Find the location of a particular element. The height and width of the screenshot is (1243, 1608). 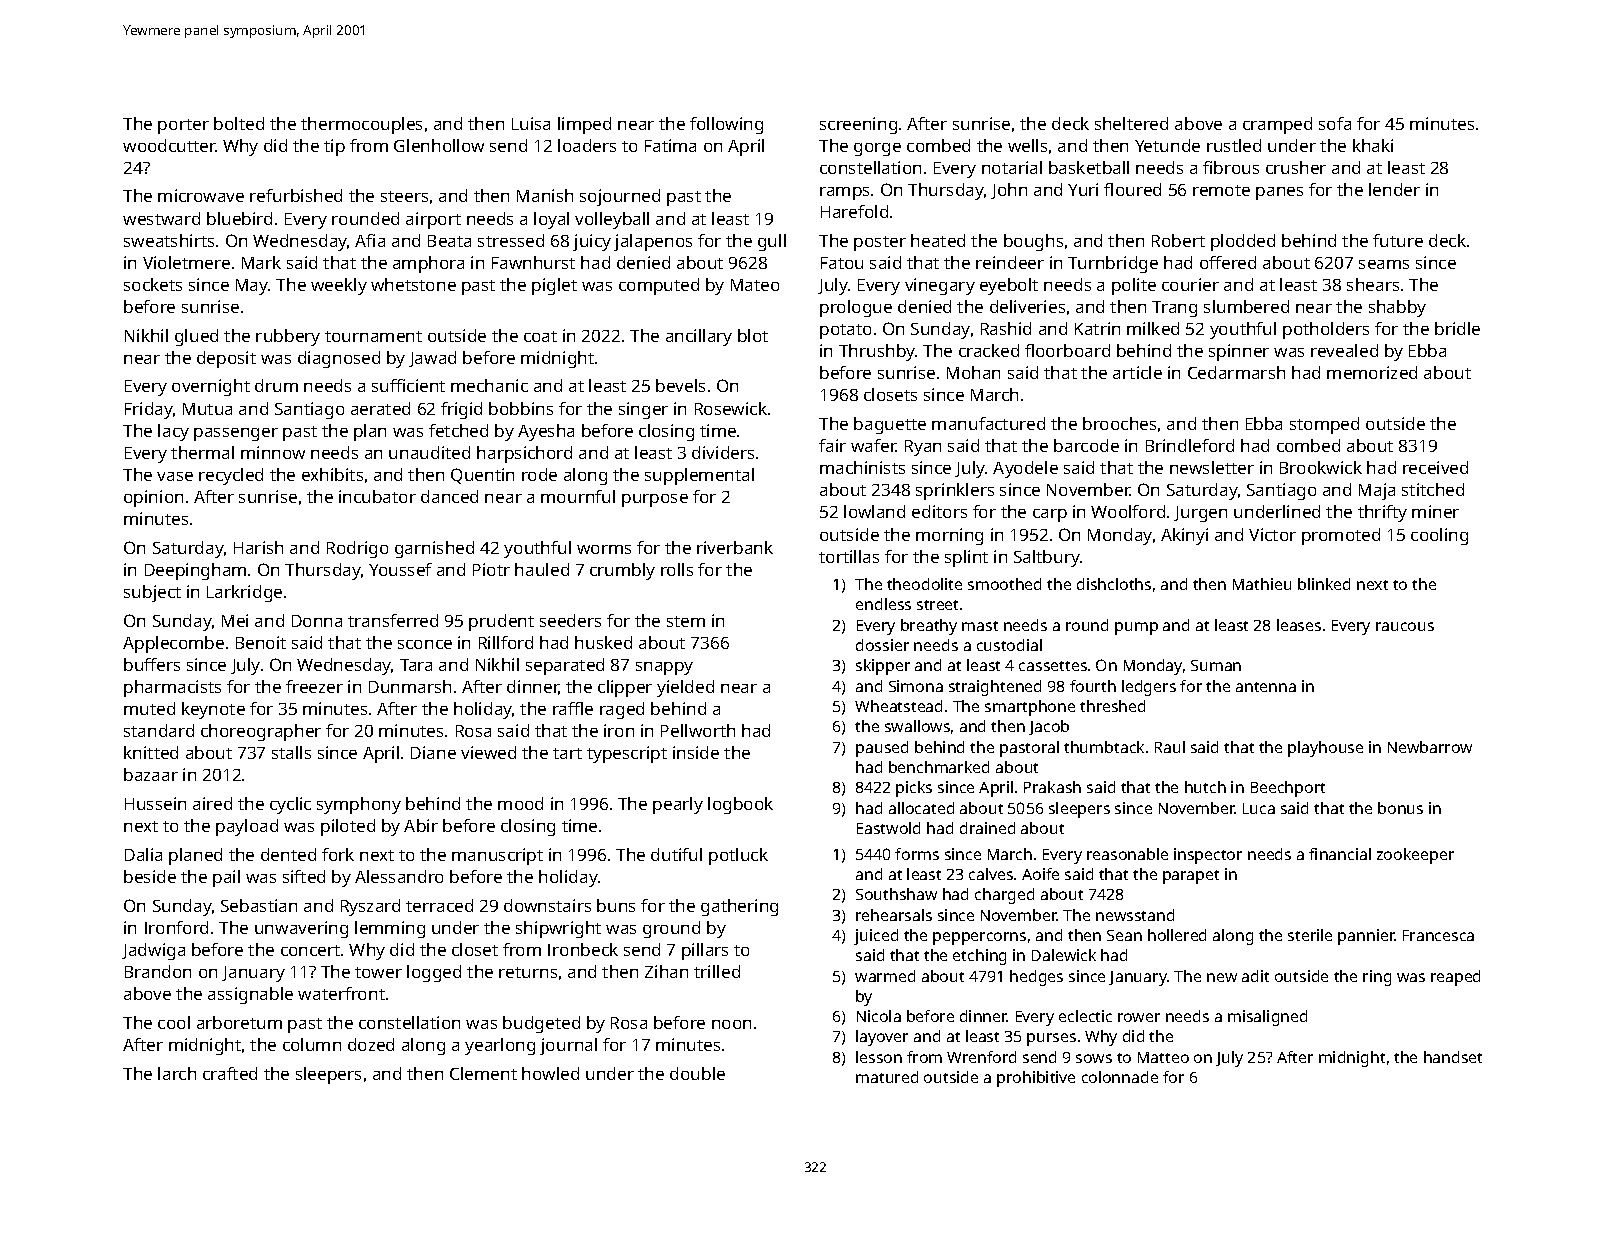

opinion is located at coordinates (153, 498).
